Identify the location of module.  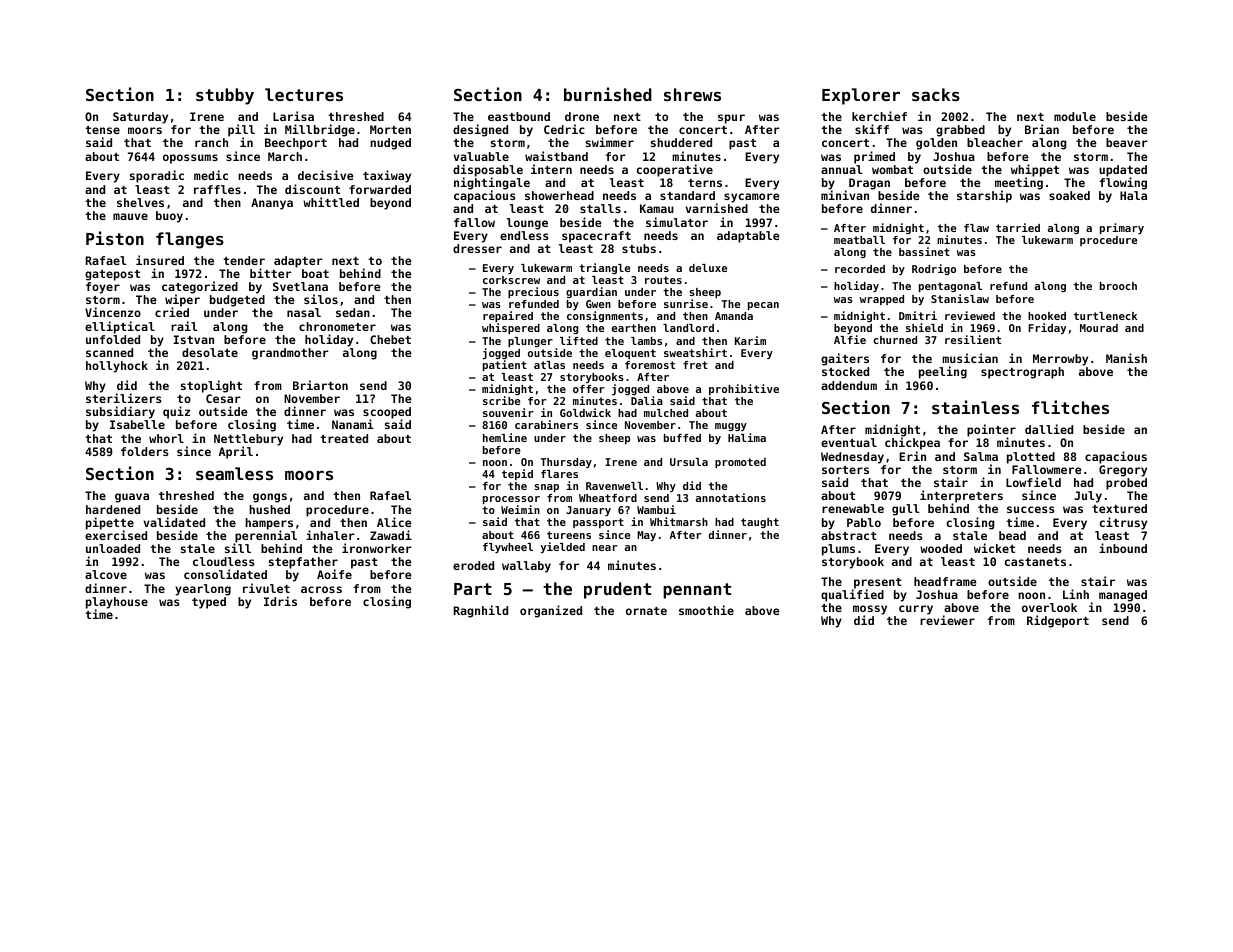
(1075, 116).
